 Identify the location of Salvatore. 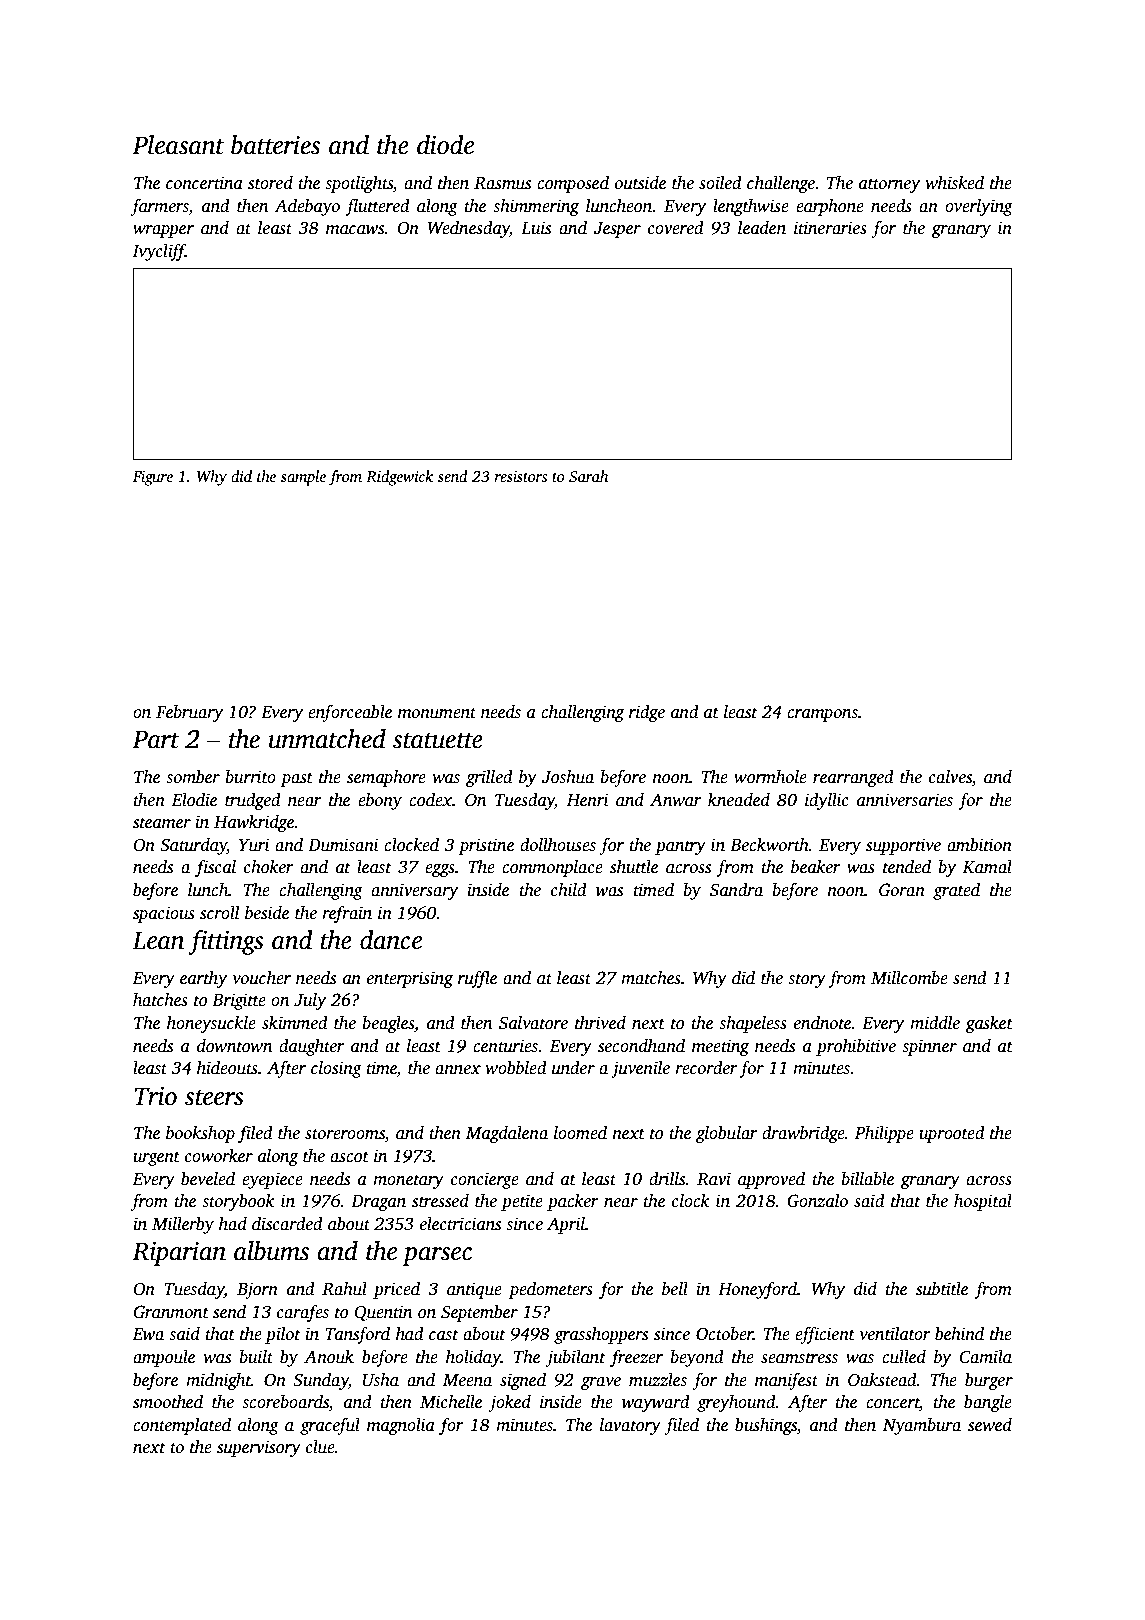
(533, 1023).
